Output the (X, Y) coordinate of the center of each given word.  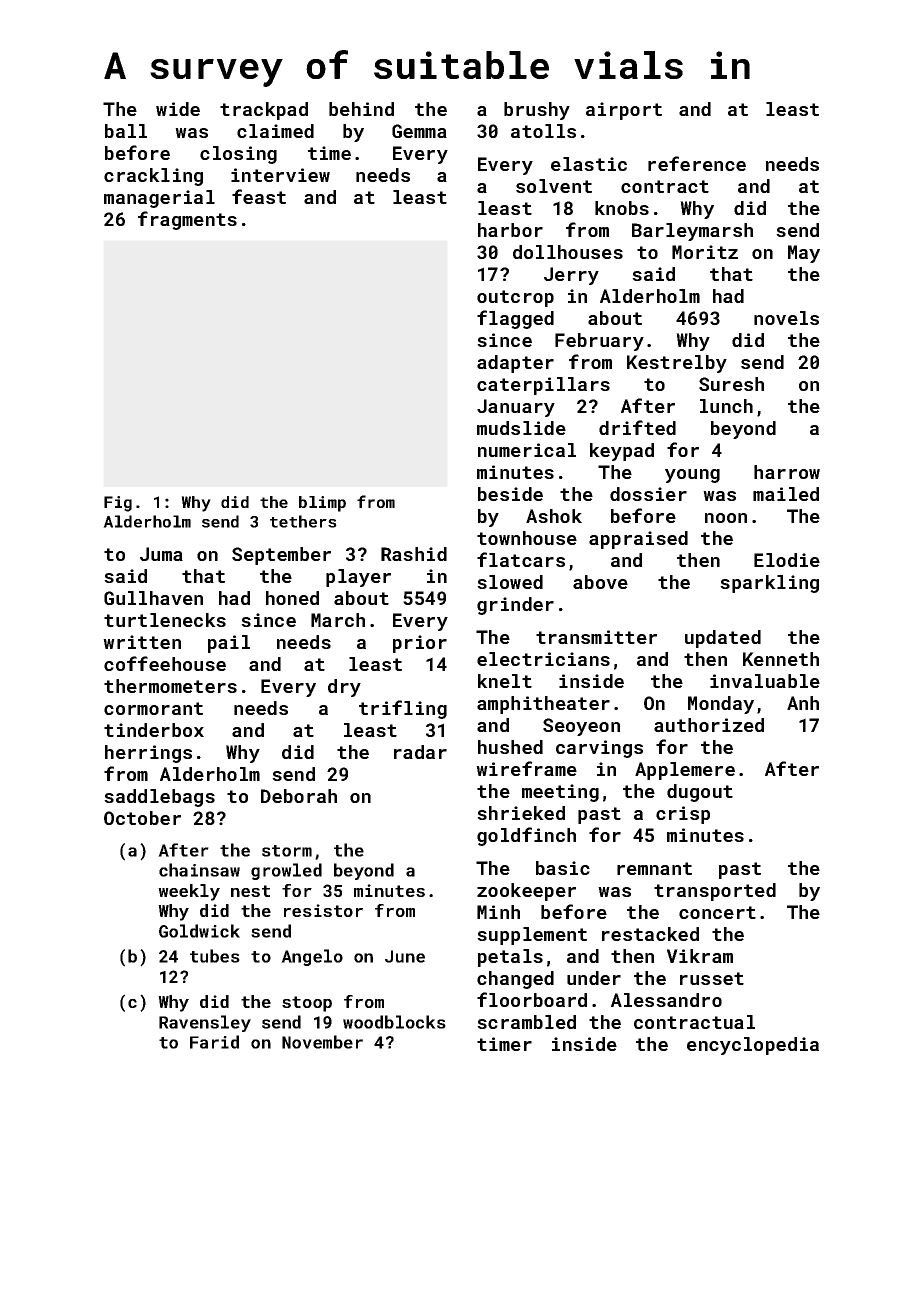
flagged (515, 319)
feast (259, 196)
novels (786, 318)
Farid (214, 1042)
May (804, 254)
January (516, 408)
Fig (118, 504)
